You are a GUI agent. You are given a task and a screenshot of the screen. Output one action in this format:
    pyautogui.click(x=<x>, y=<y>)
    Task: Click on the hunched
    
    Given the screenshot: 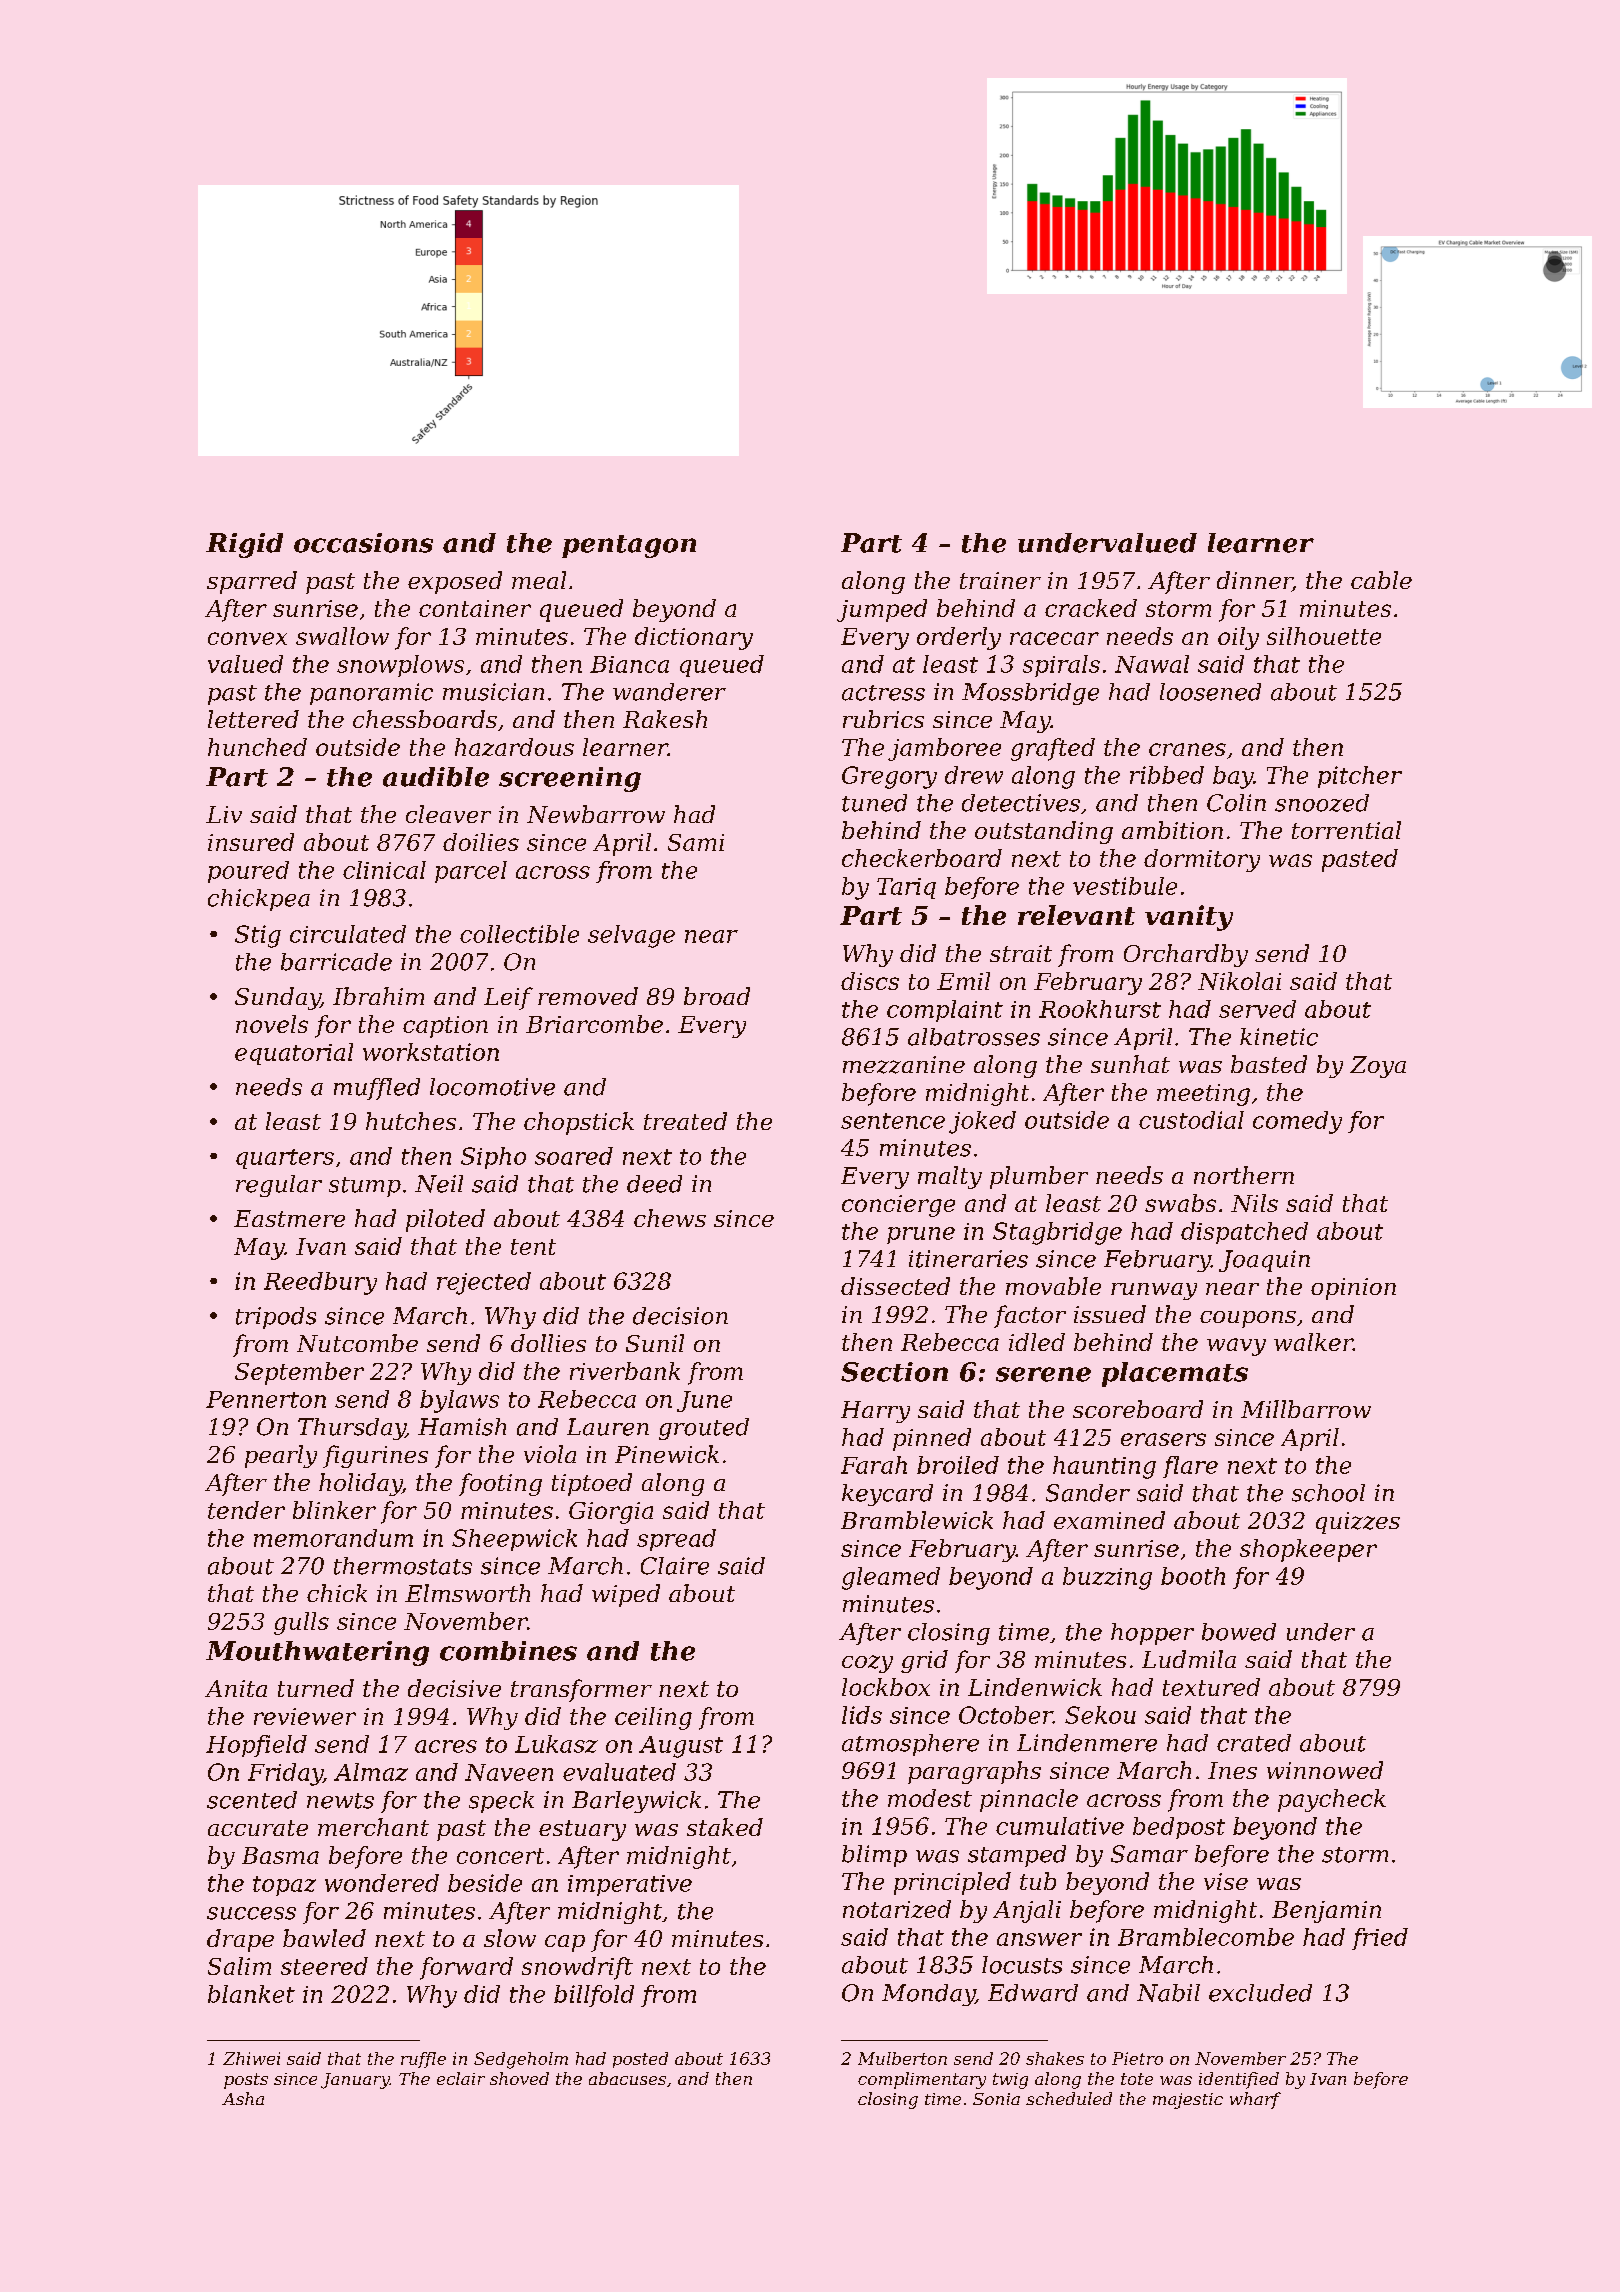 What is the action you would take?
    pyautogui.click(x=257, y=747)
